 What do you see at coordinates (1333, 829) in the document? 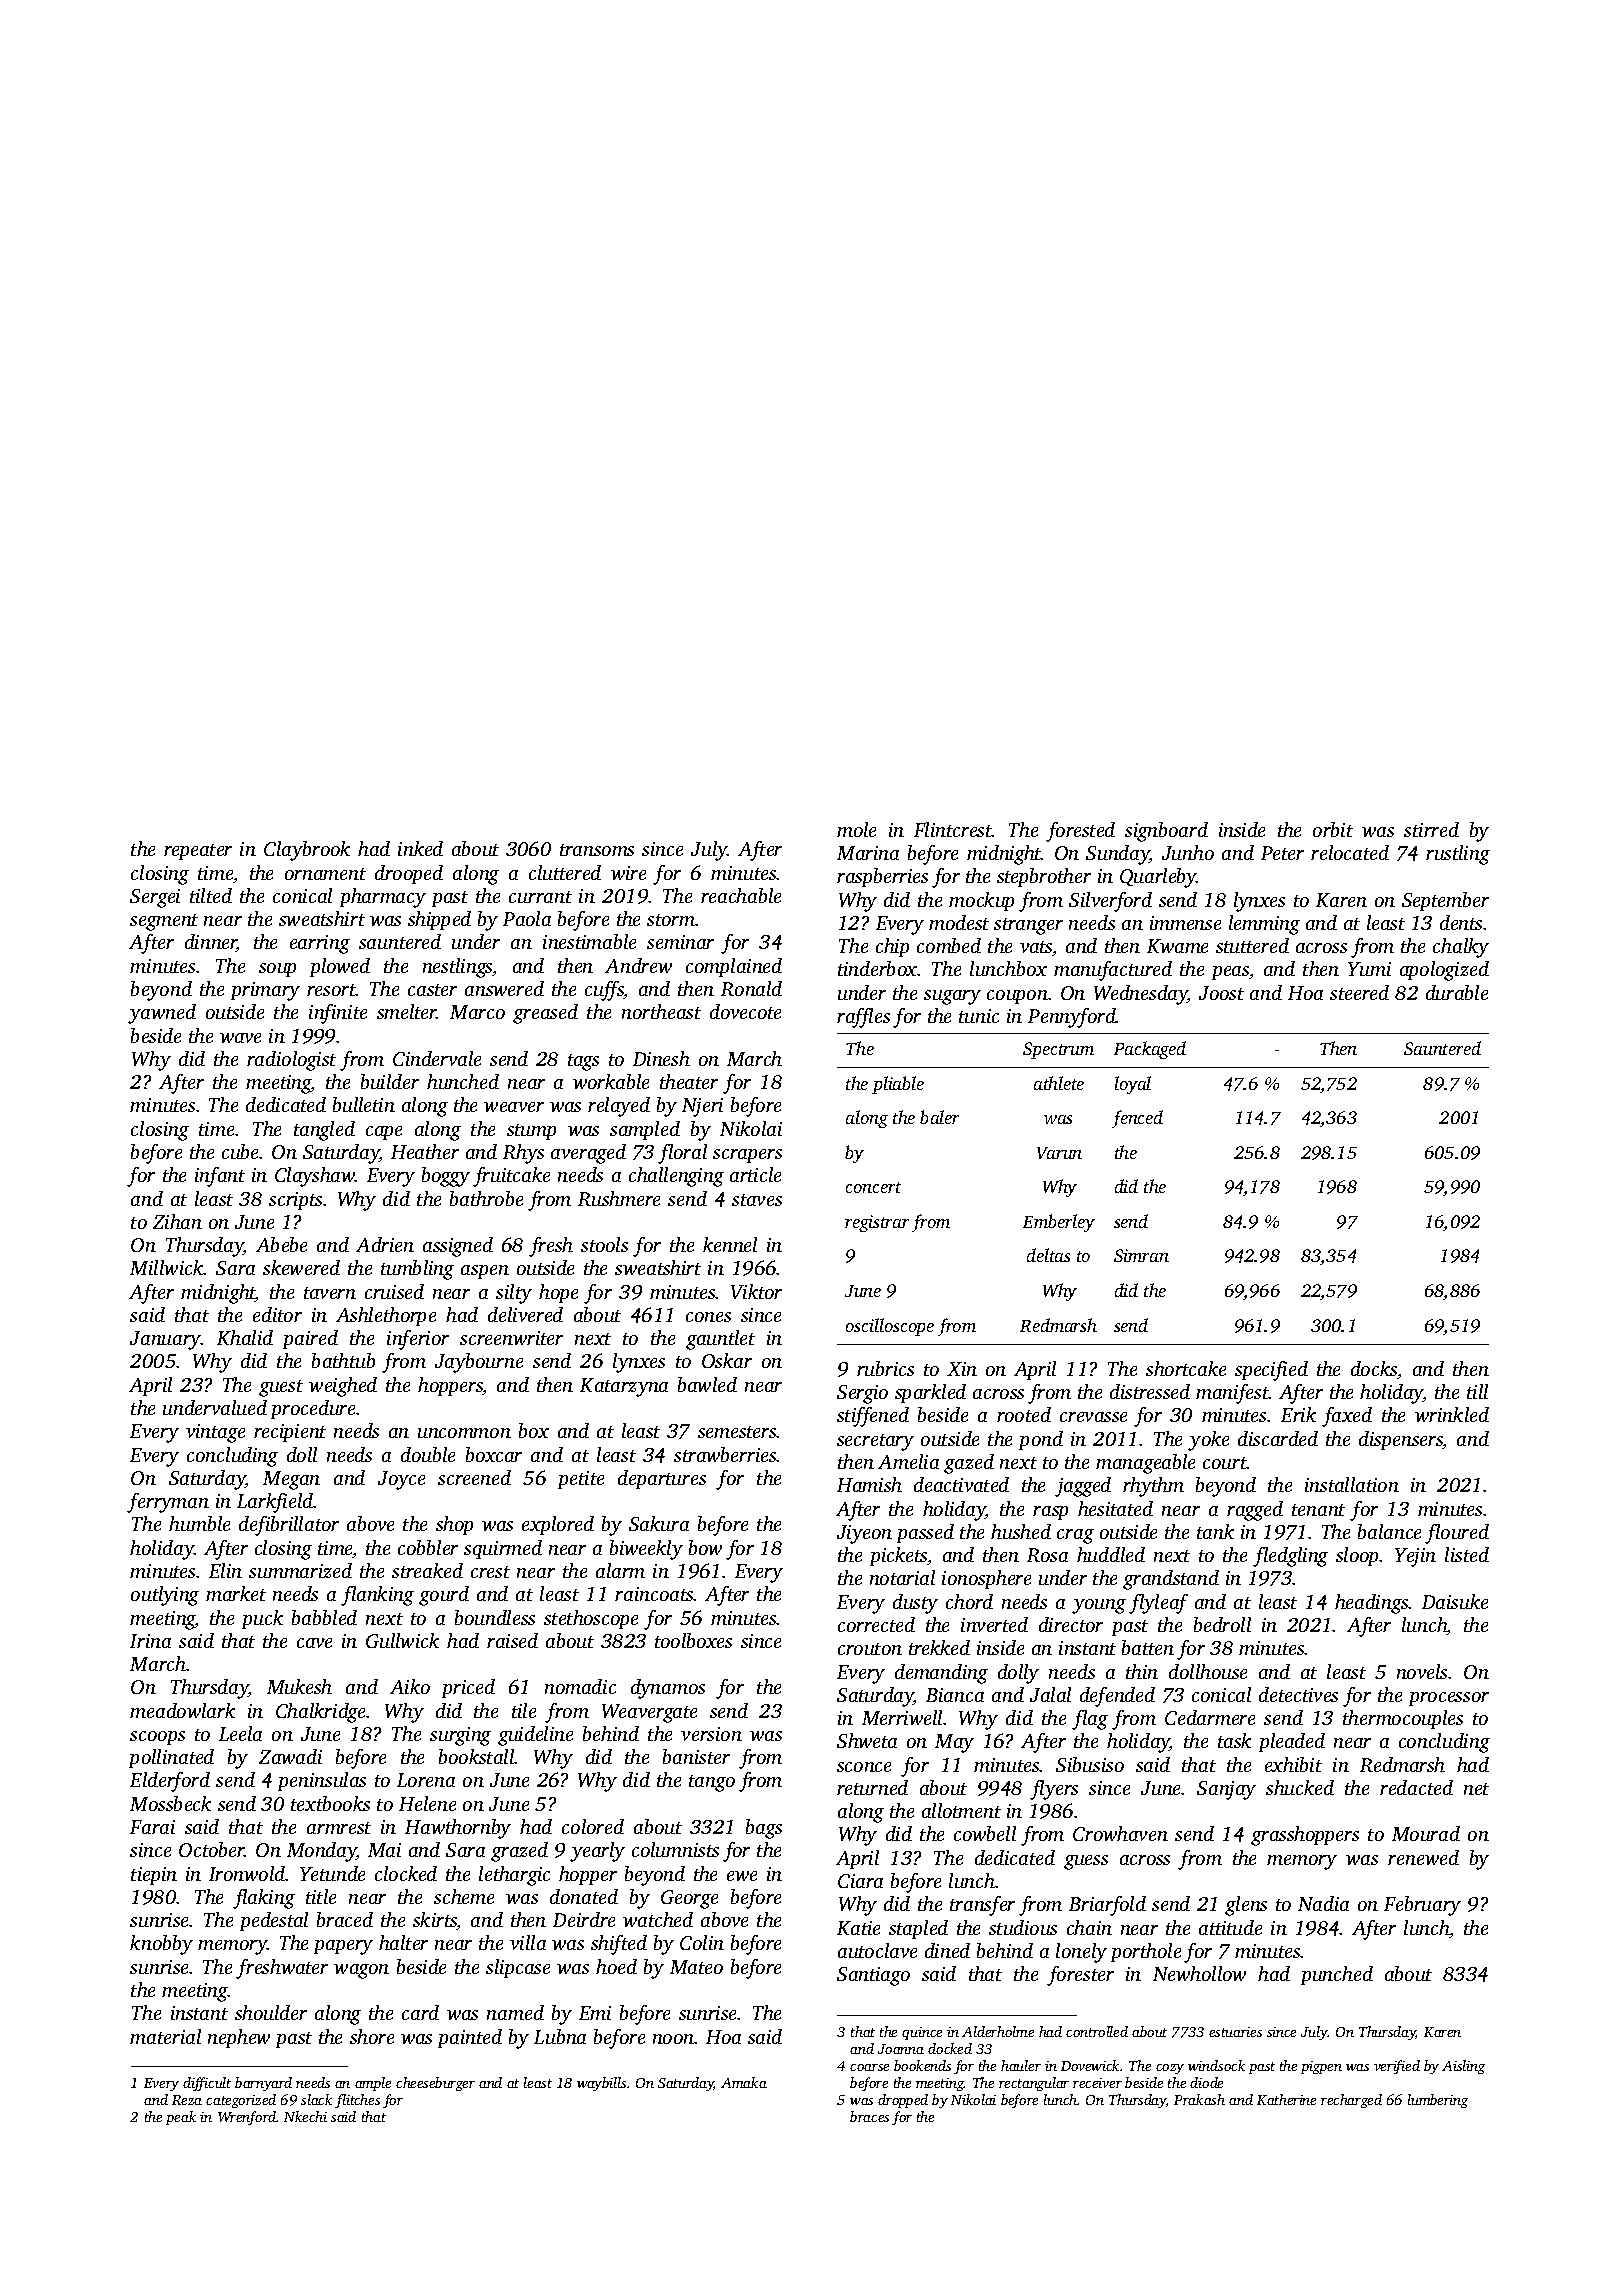
I see `orbit` at bounding box center [1333, 829].
